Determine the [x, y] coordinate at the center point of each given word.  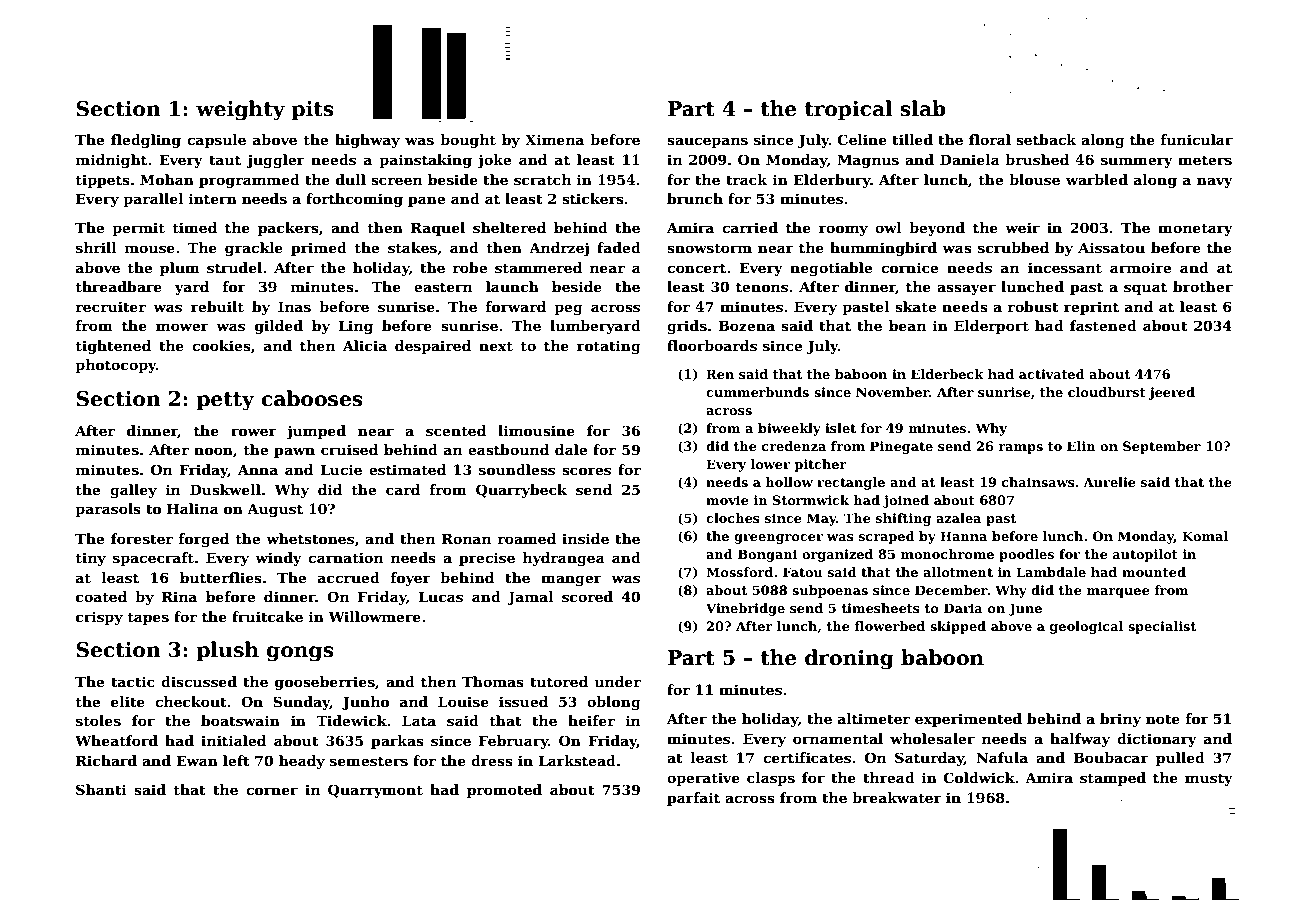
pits [312, 110]
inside [585, 538]
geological [1086, 627]
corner [272, 791]
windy [278, 559]
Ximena [554, 139]
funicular [1197, 139]
